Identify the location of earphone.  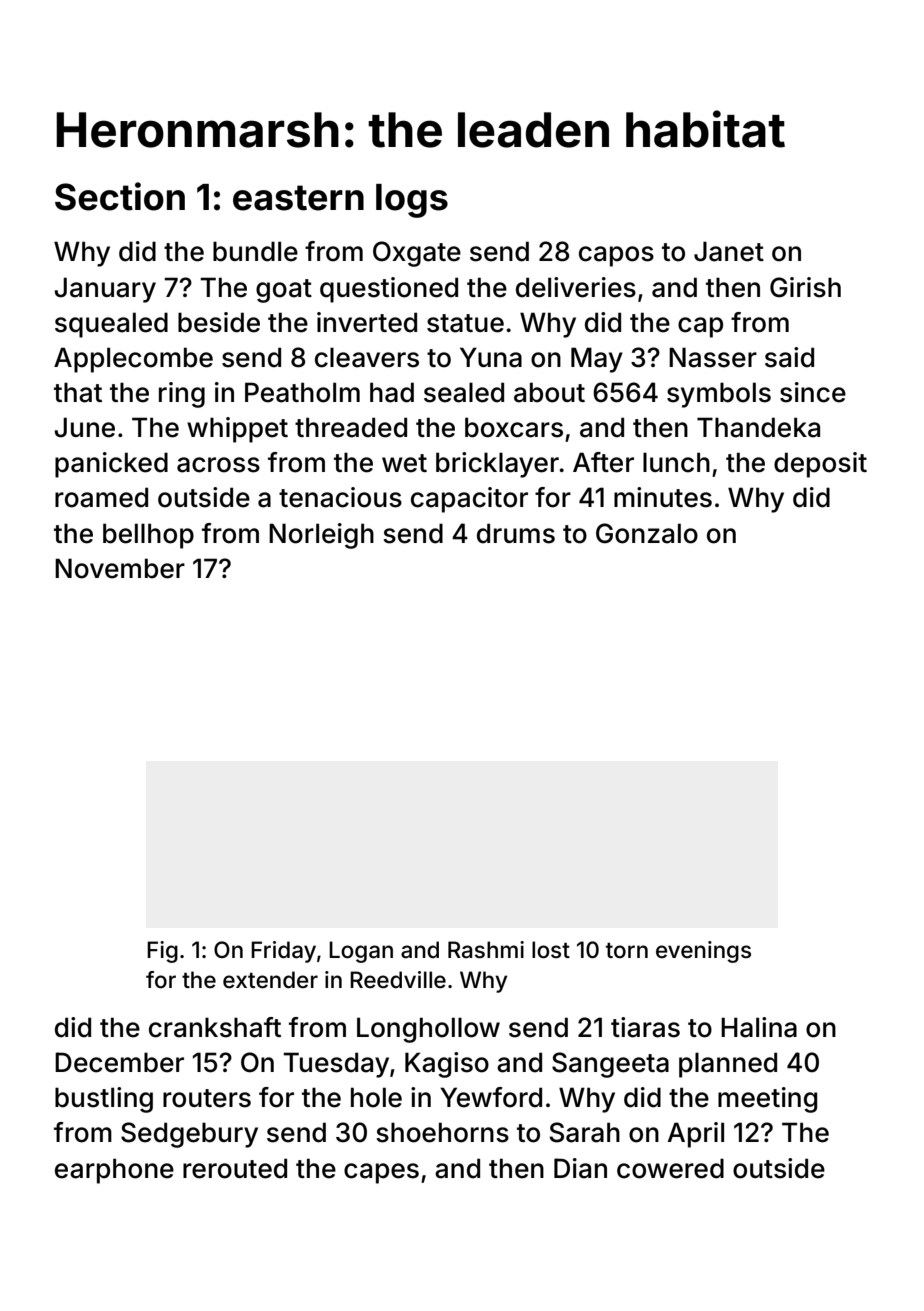
(114, 1171).
